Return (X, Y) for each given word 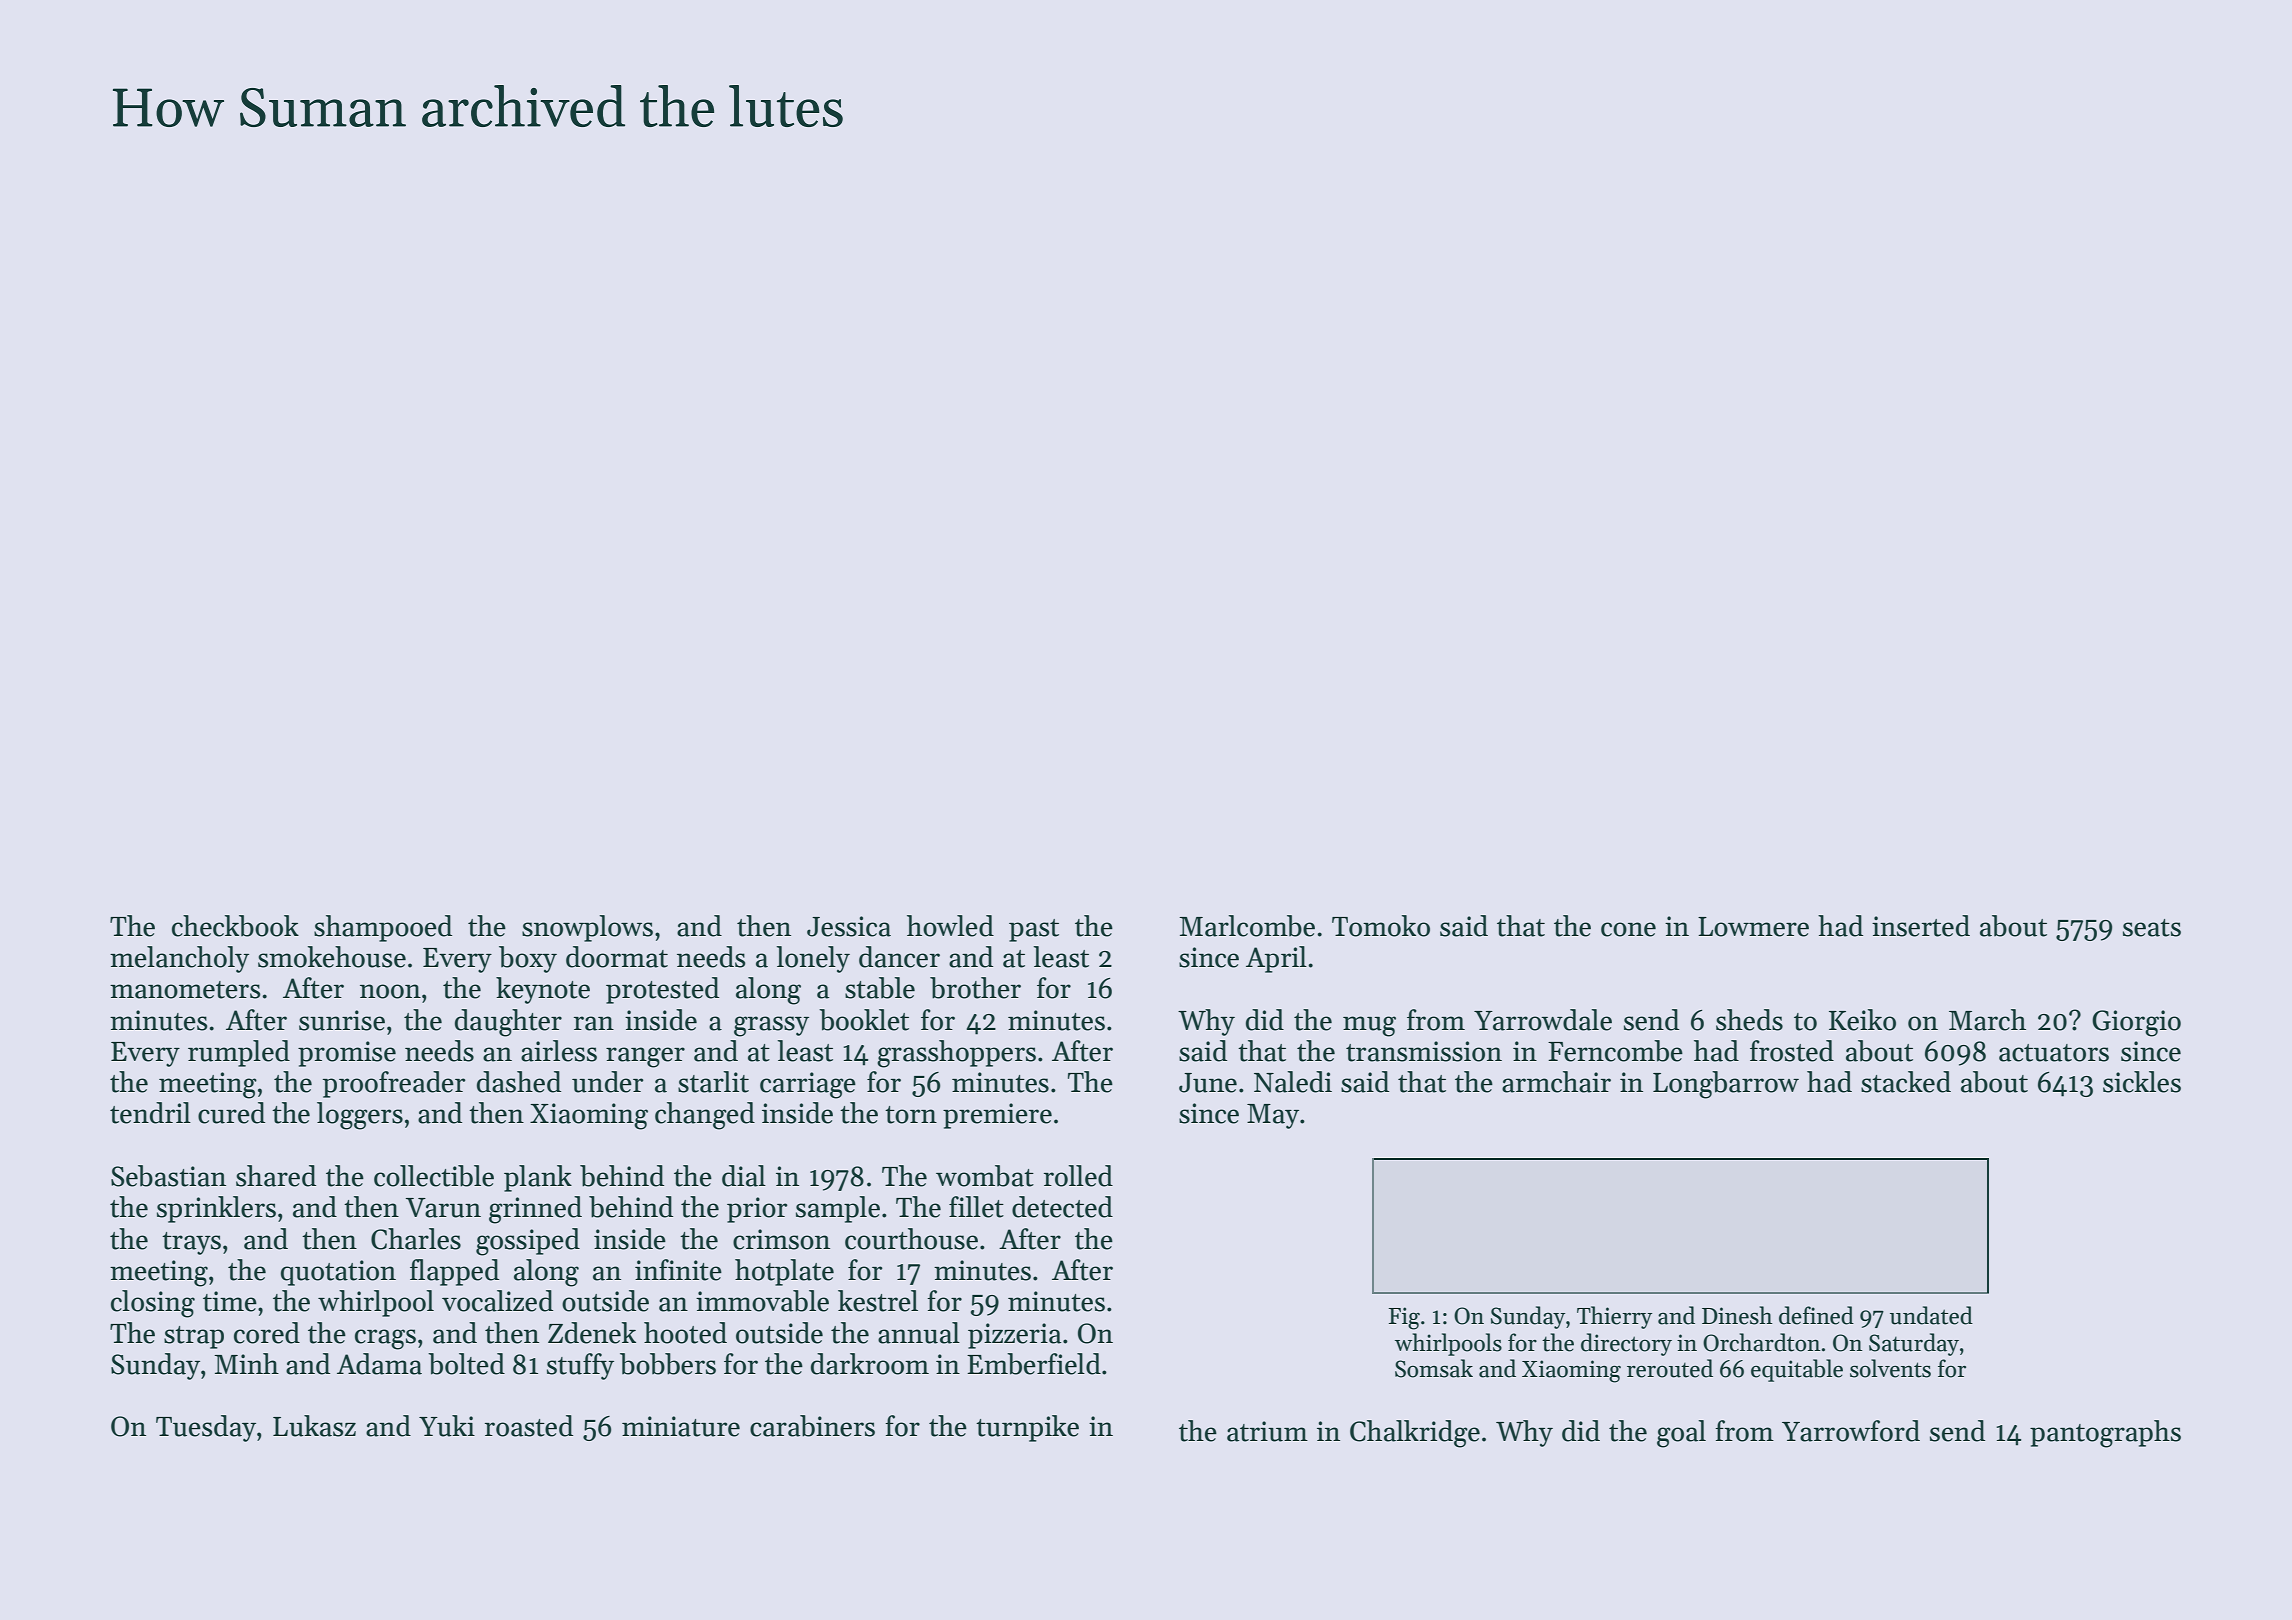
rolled (1078, 1176)
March (1987, 1020)
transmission (1424, 1051)
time (230, 1301)
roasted (529, 1426)
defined (1816, 1315)
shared (276, 1176)
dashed (519, 1082)
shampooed (383, 928)
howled (950, 926)
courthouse (911, 1239)
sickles (2142, 1082)
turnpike (1027, 1428)
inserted (1921, 926)
